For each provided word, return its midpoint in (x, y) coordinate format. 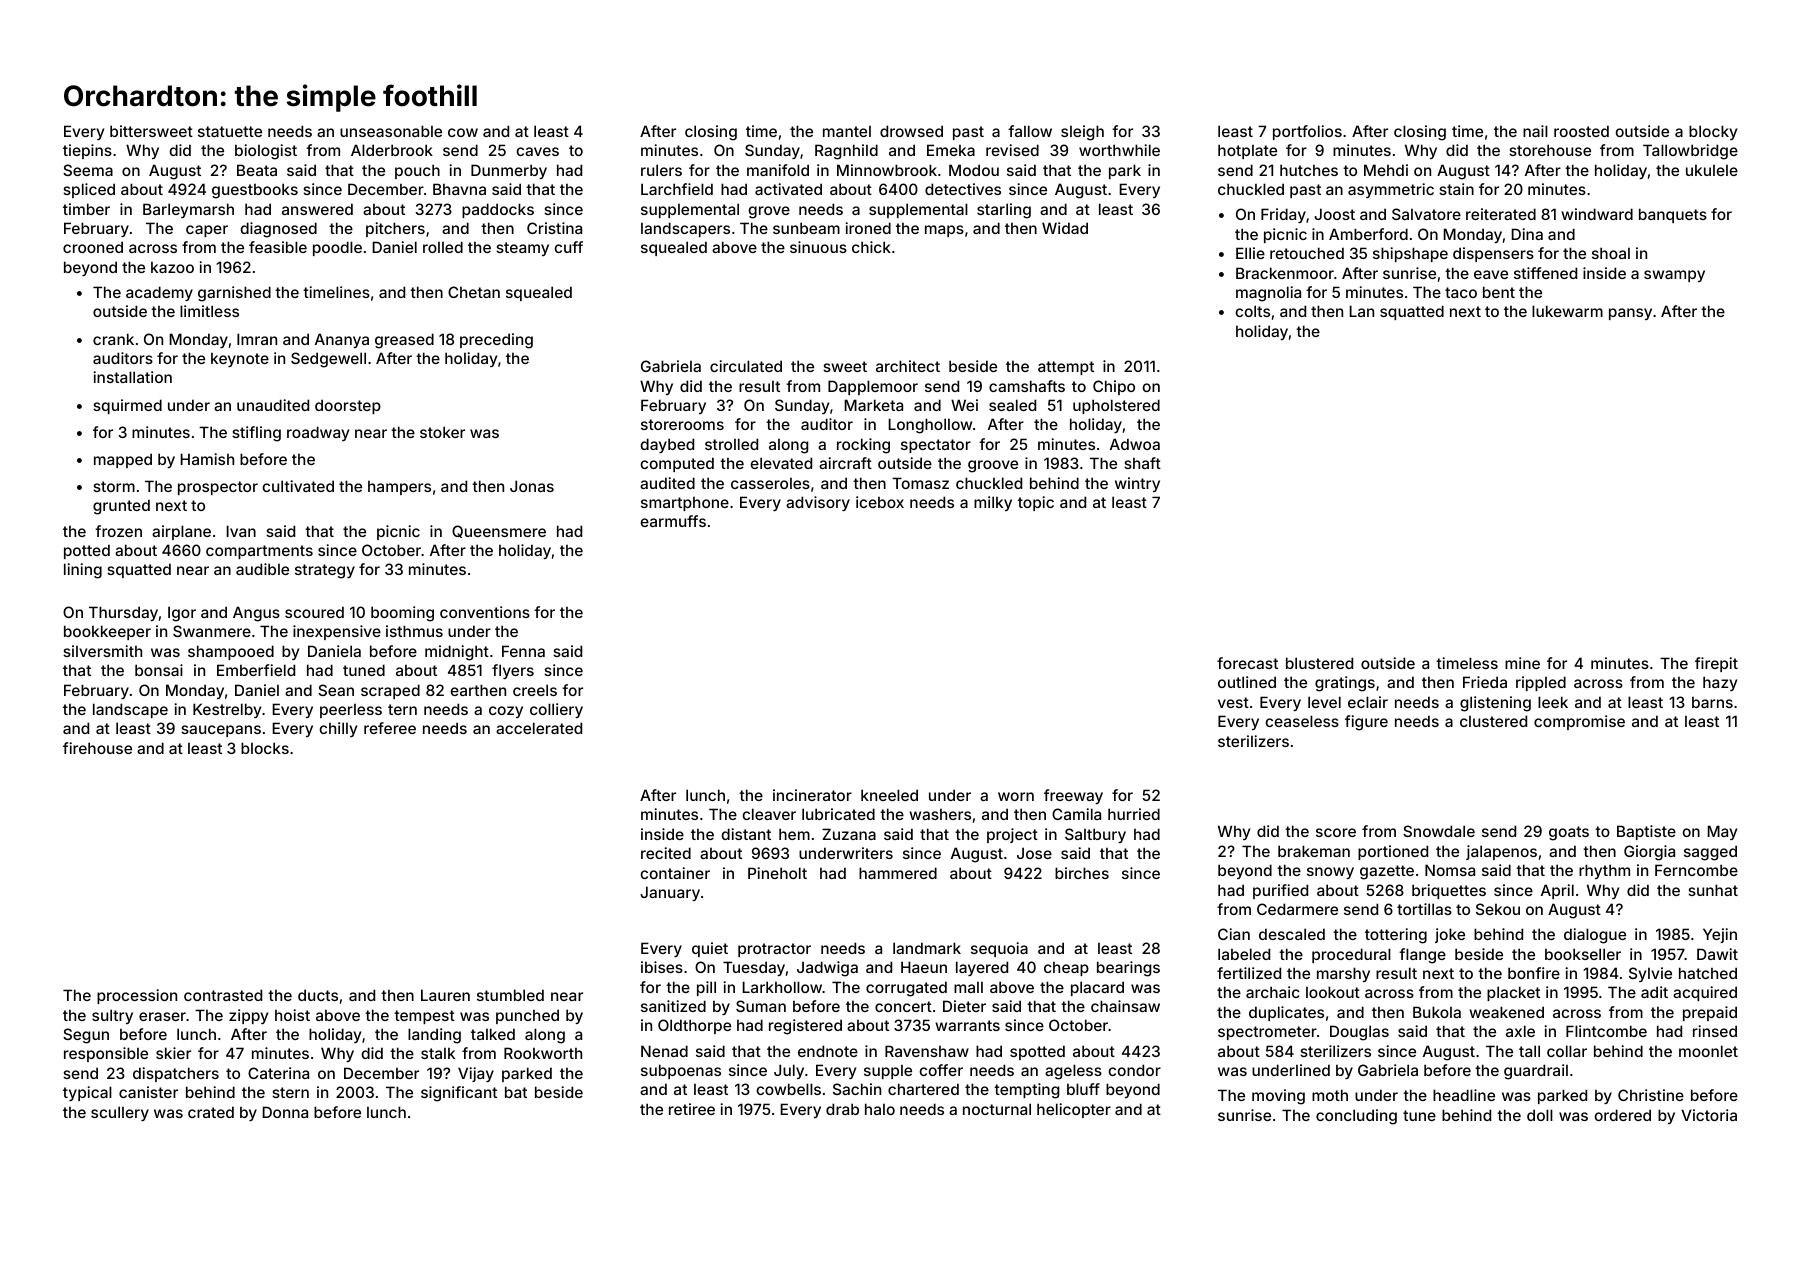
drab (842, 1109)
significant (459, 1094)
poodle (337, 248)
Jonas (532, 486)
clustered (1493, 721)
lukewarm (1567, 311)
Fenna (523, 651)
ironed (868, 228)
